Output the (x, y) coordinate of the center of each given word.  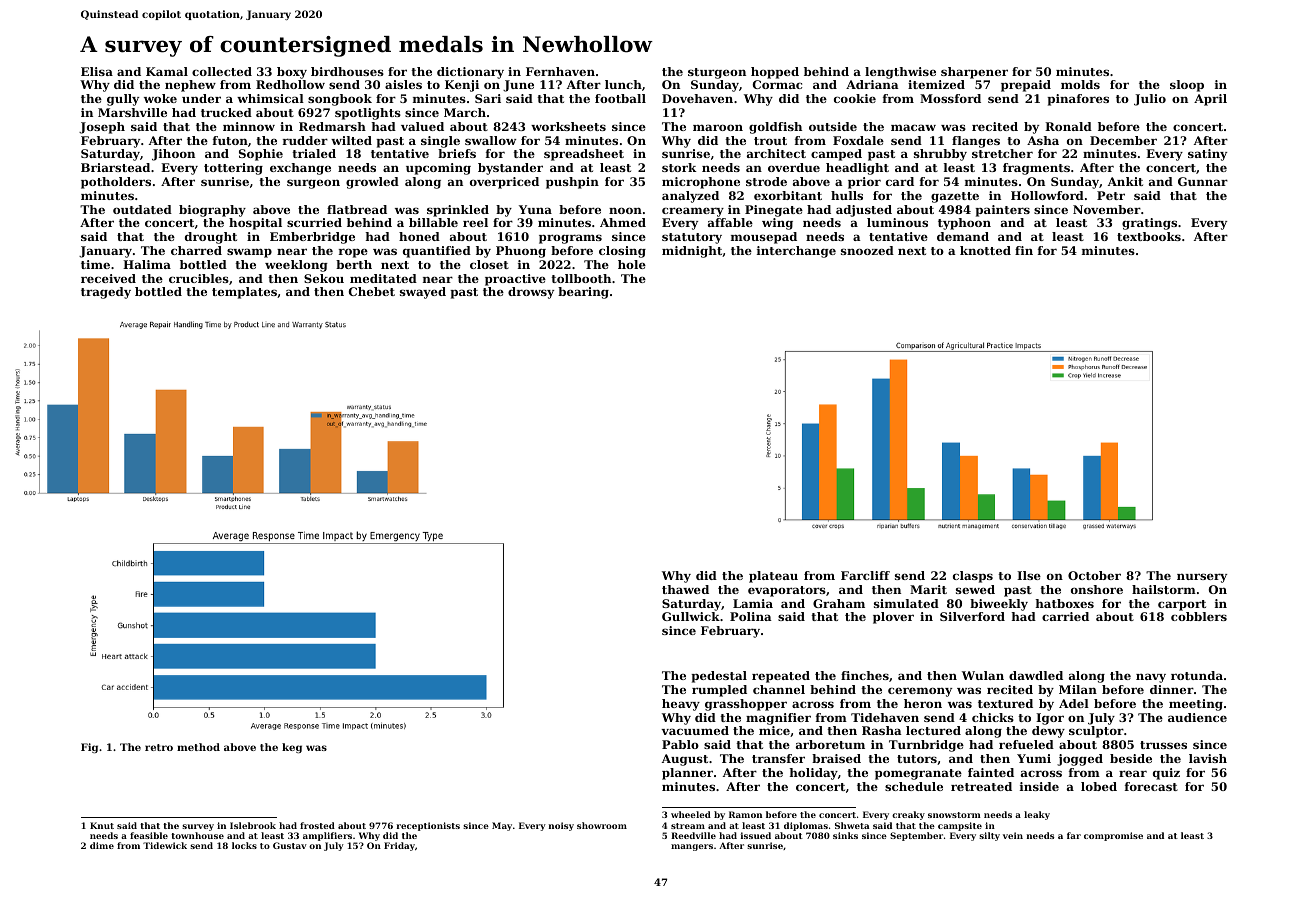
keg (292, 748)
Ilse (1029, 575)
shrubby (940, 155)
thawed (685, 589)
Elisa (97, 71)
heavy (681, 705)
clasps (973, 577)
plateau (773, 577)
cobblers (1199, 616)
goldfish (775, 128)
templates (244, 293)
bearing (583, 293)
